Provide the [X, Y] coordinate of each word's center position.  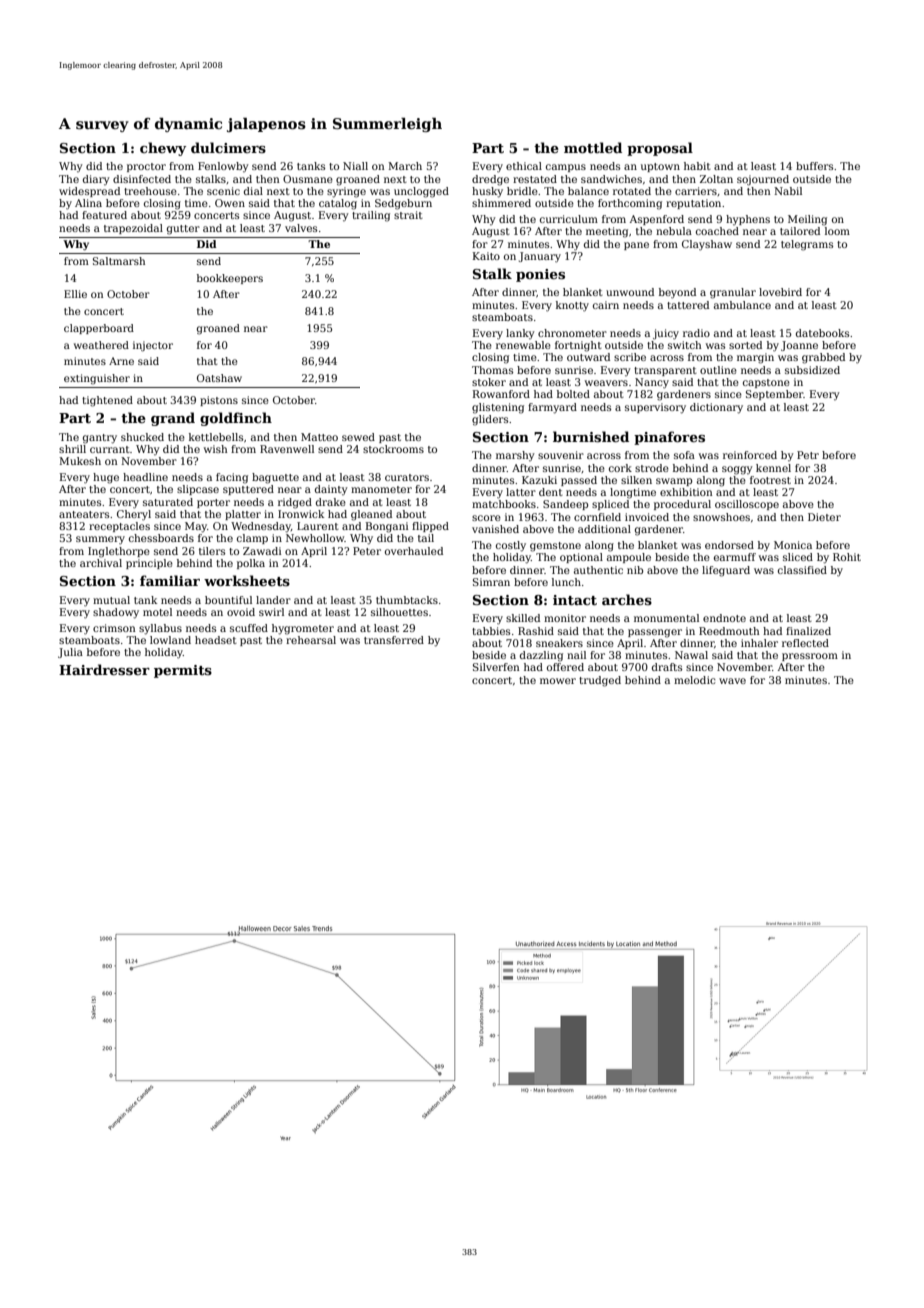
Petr [808, 455]
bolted [573, 394]
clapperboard [99, 329]
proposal [660, 149]
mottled [593, 147]
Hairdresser [104, 669]
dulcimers [228, 147]
